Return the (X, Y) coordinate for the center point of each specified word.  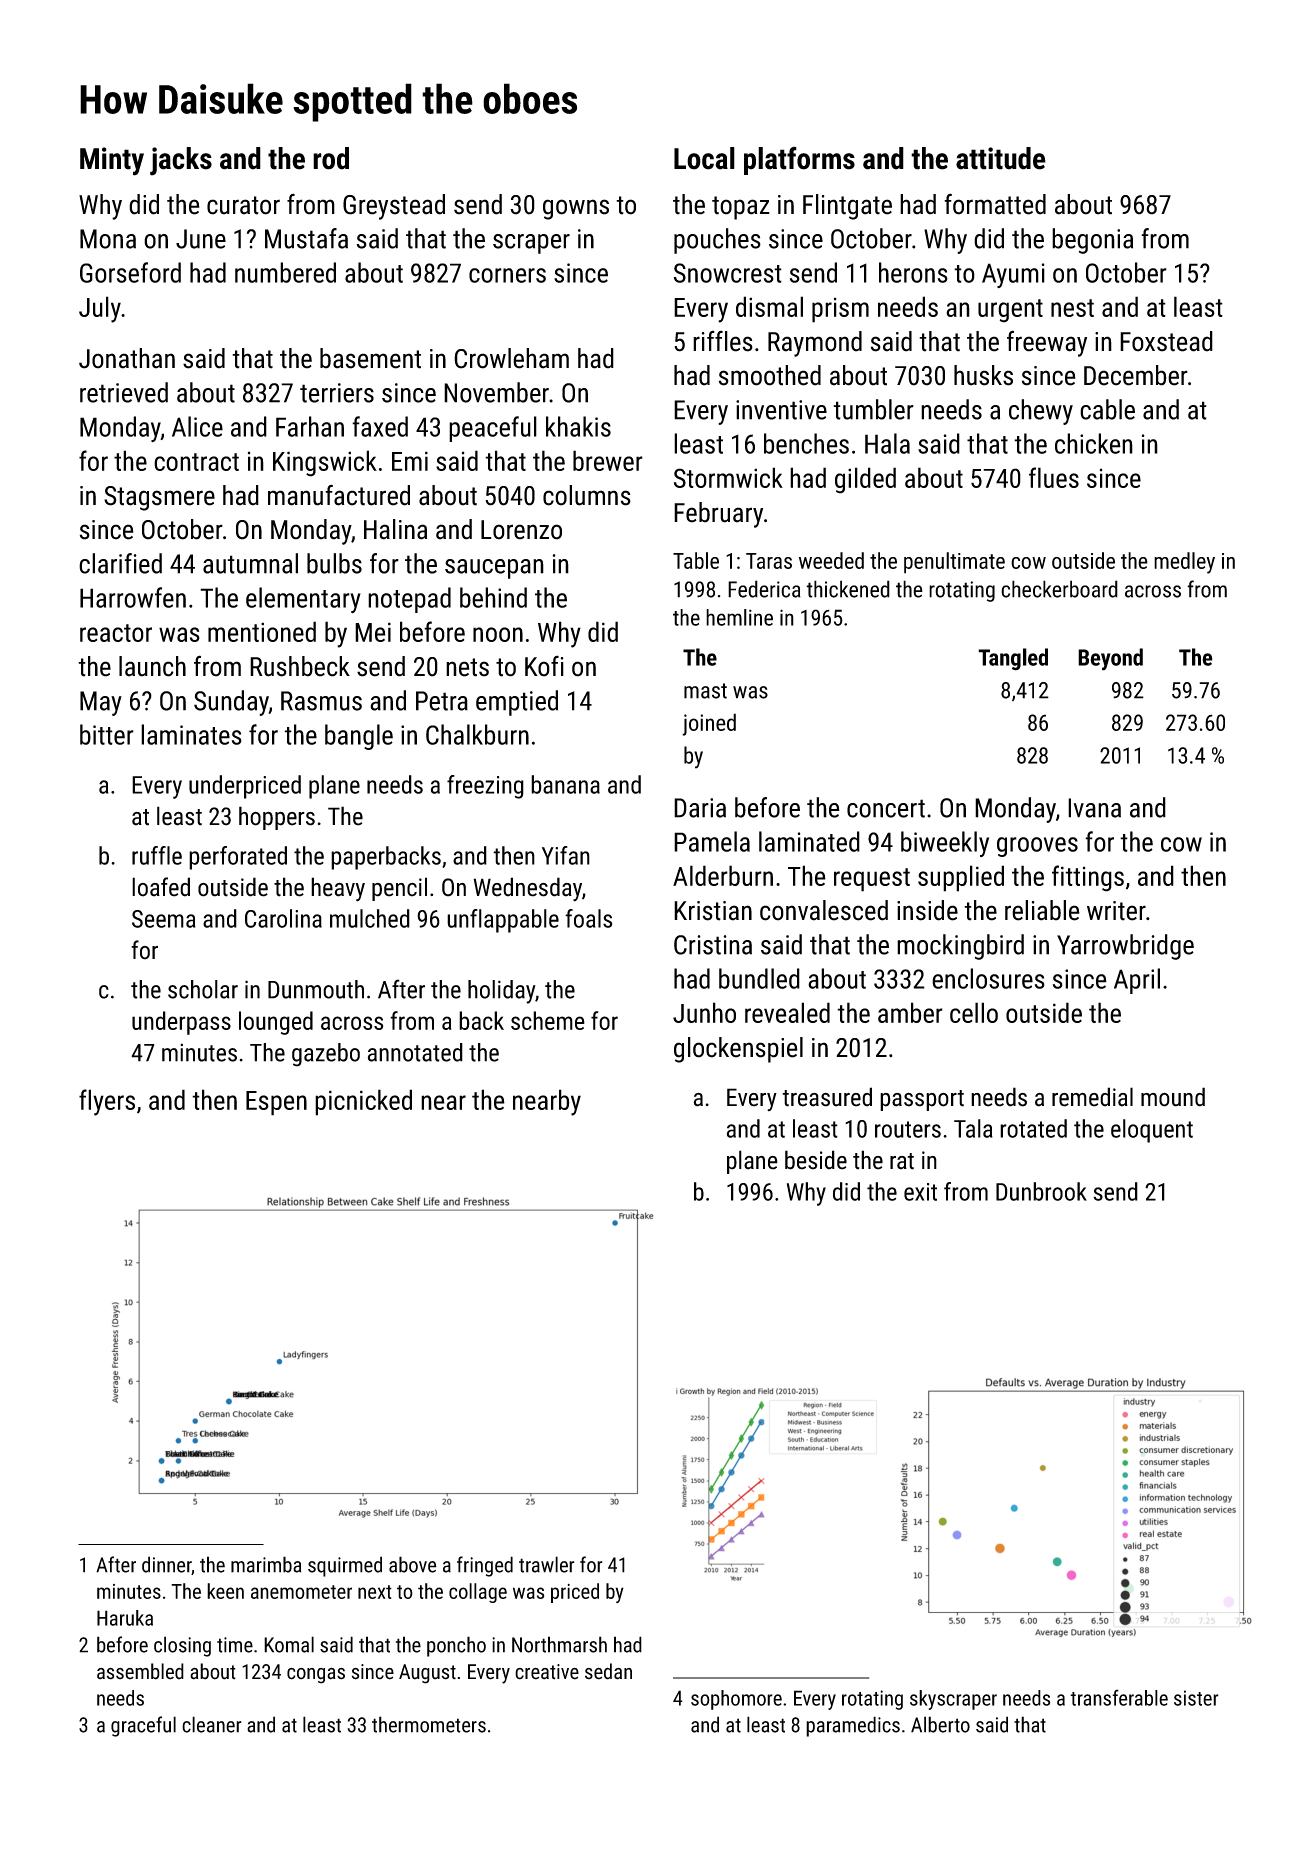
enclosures (988, 978)
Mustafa (306, 238)
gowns (576, 209)
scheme (548, 1020)
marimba (266, 1564)
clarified (120, 563)
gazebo (326, 1055)
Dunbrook (1041, 1191)
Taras (769, 561)
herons (913, 272)
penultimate (954, 563)
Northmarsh (559, 1644)
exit (920, 1192)
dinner (167, 1565)
